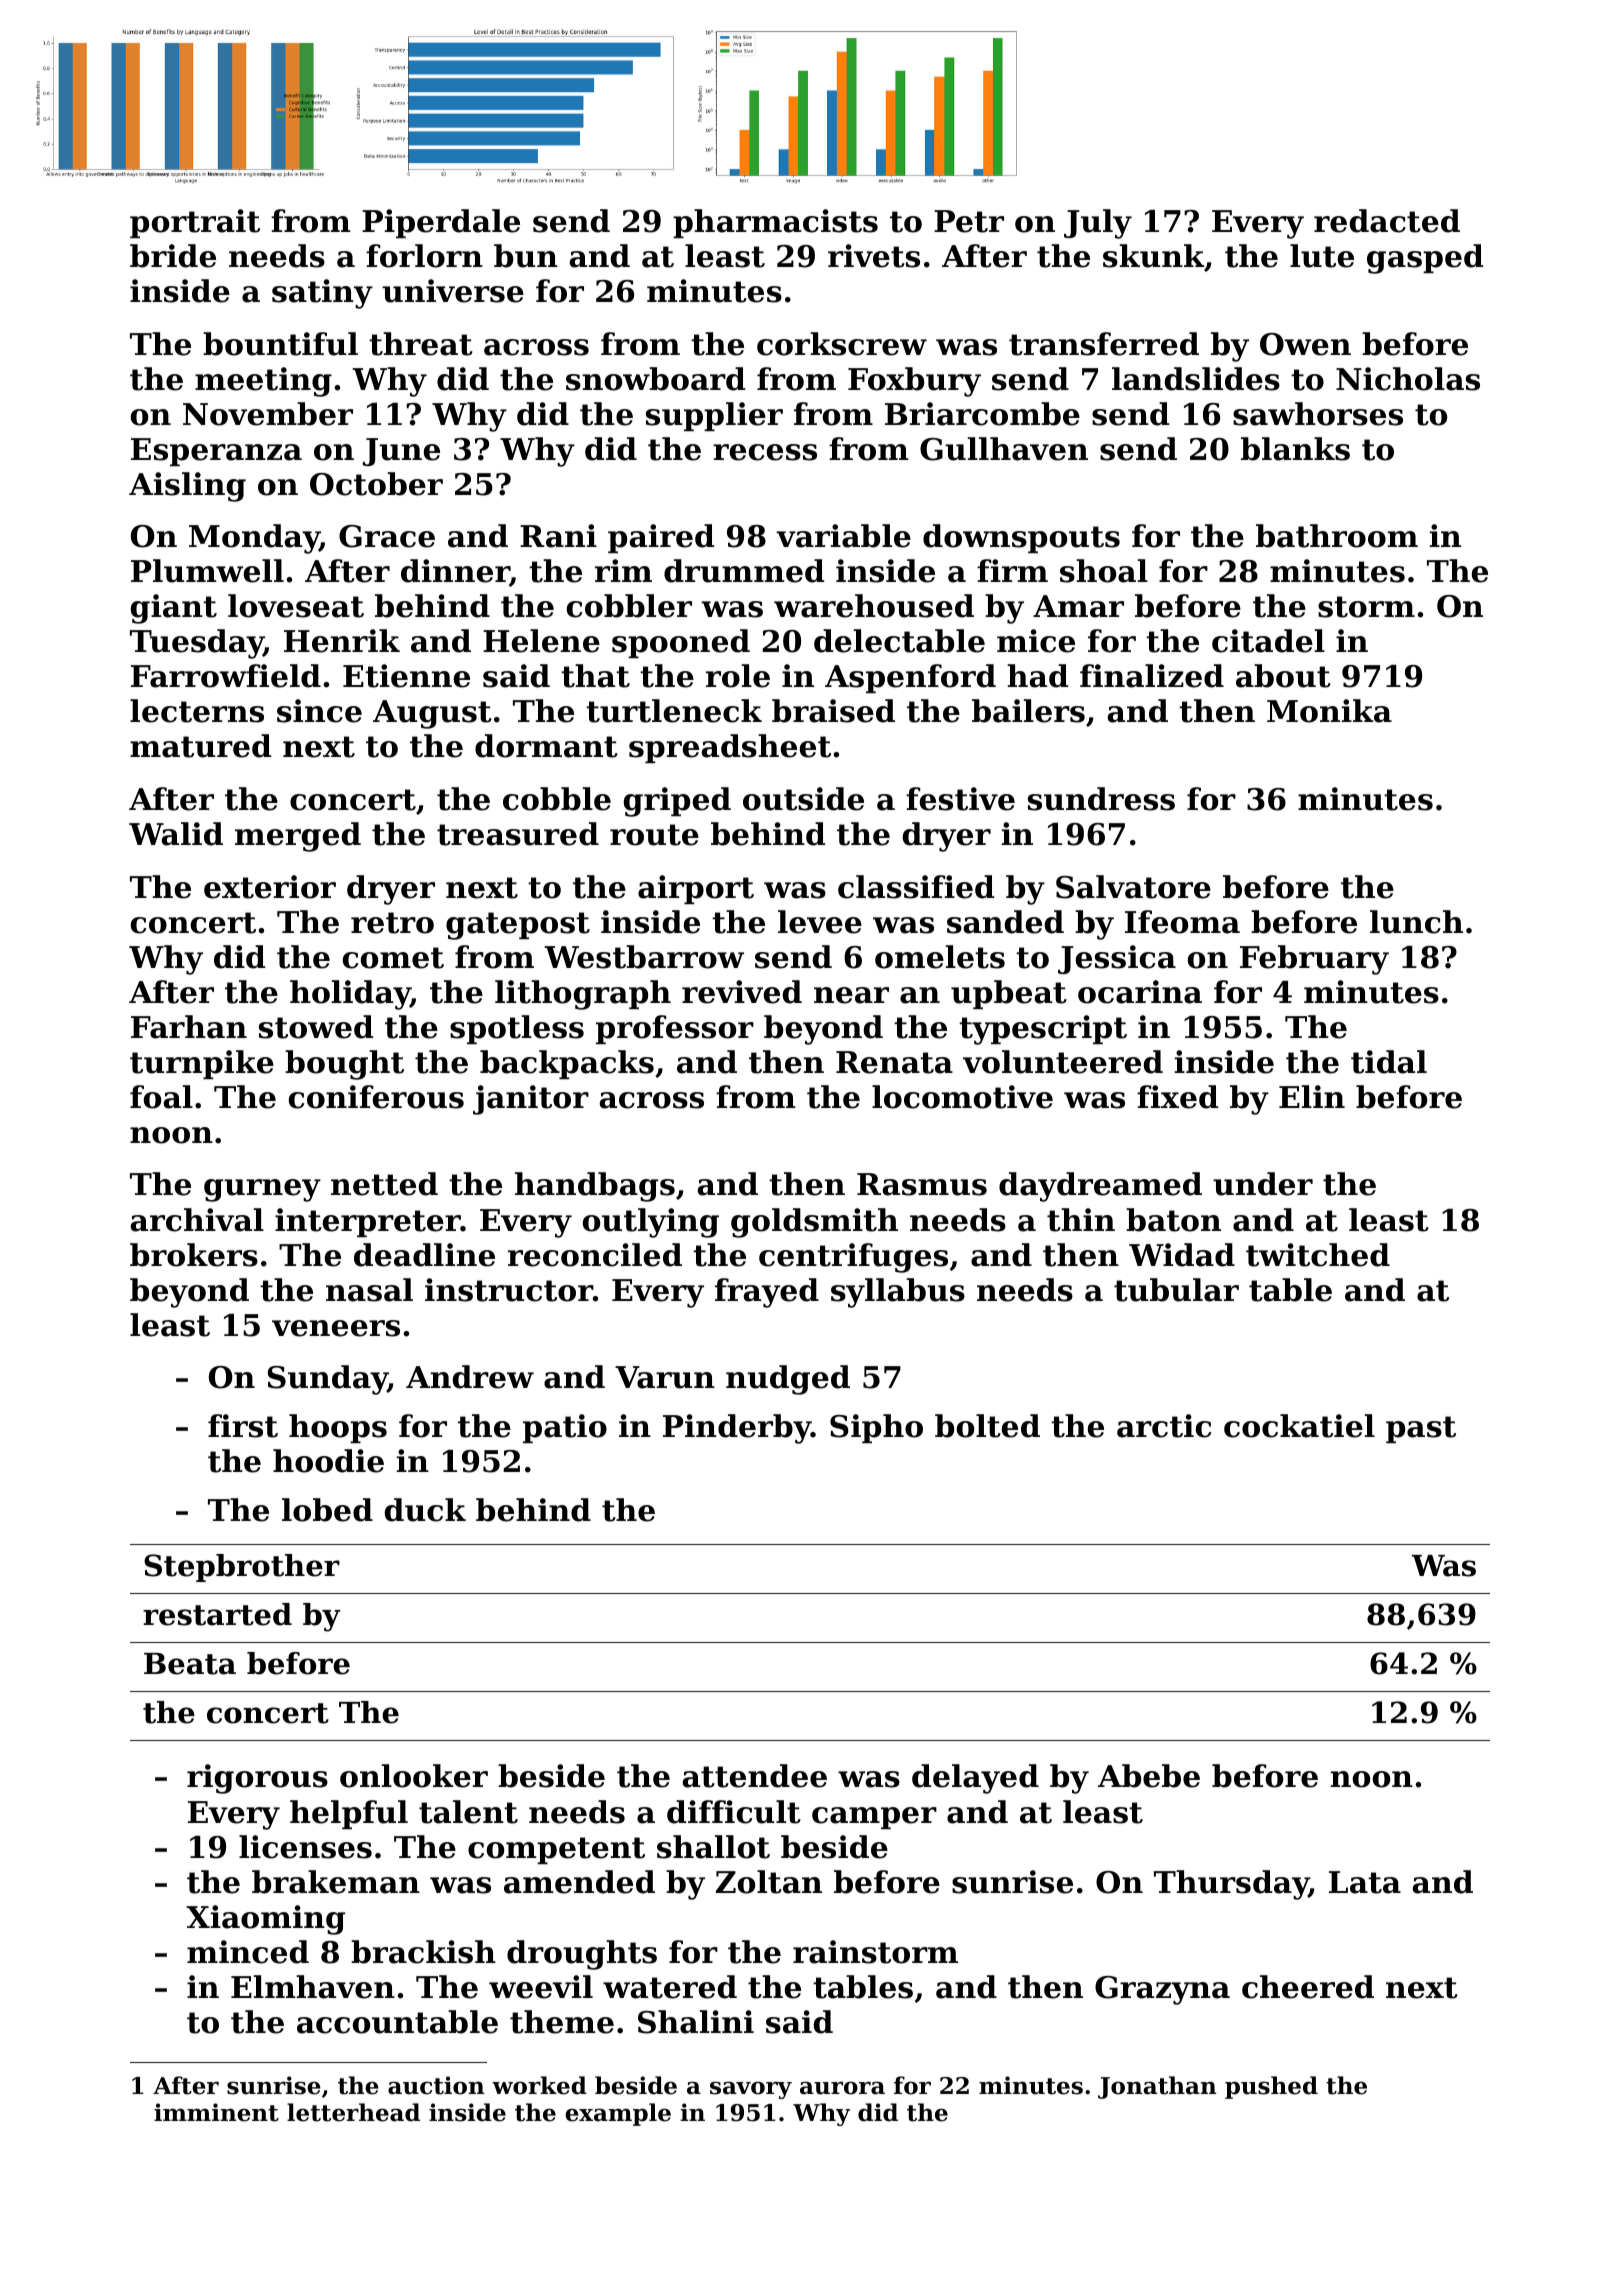  I want to click on pharmacists, so click(775, 223).
